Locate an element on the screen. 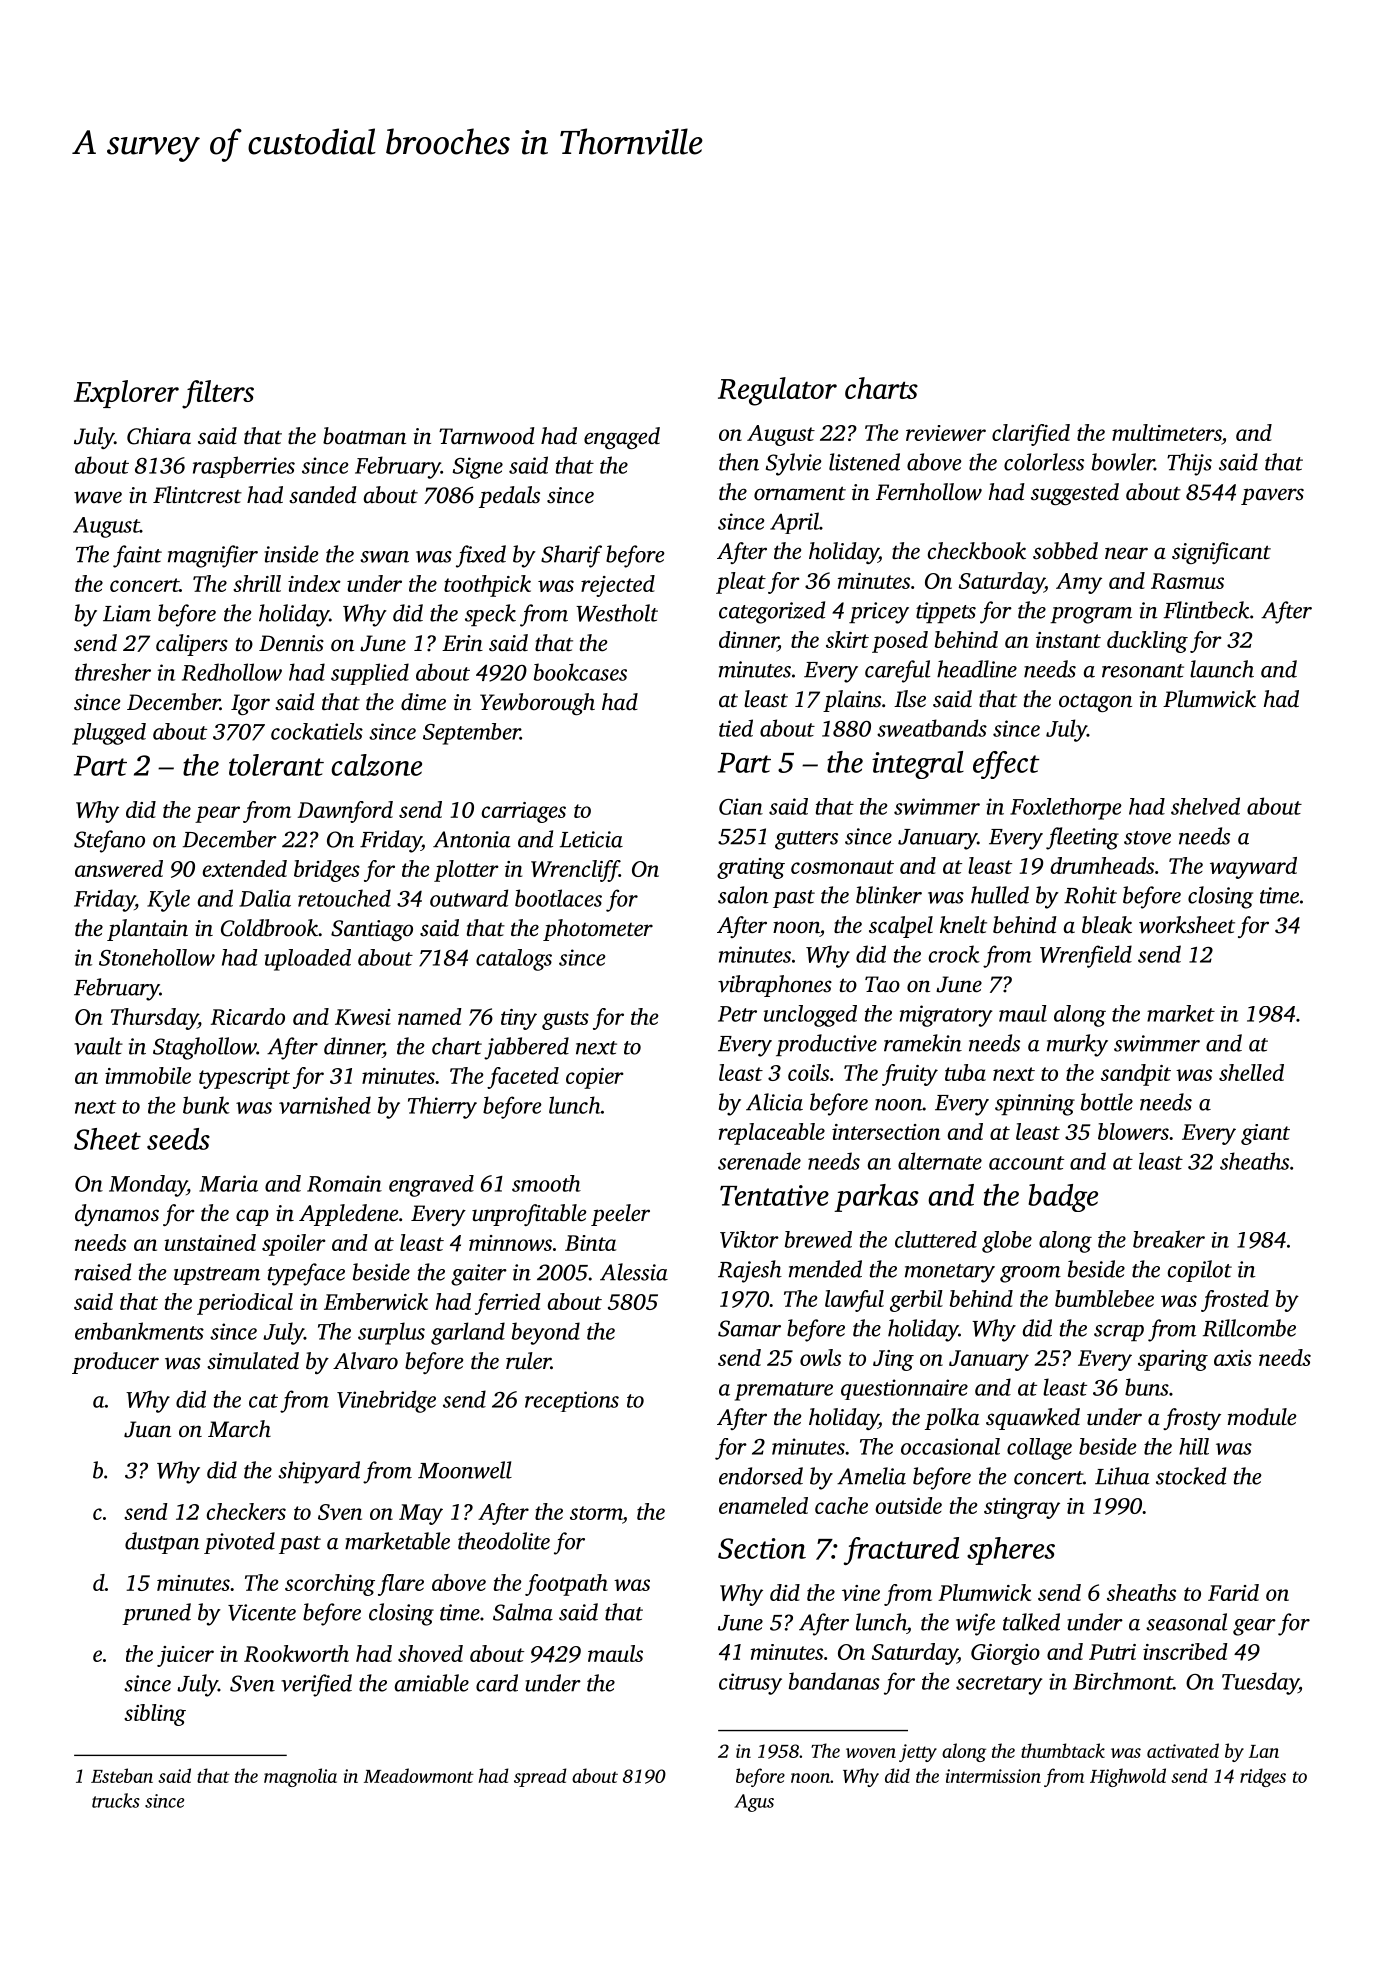  varnished is located at coordinates (325, 1105).
